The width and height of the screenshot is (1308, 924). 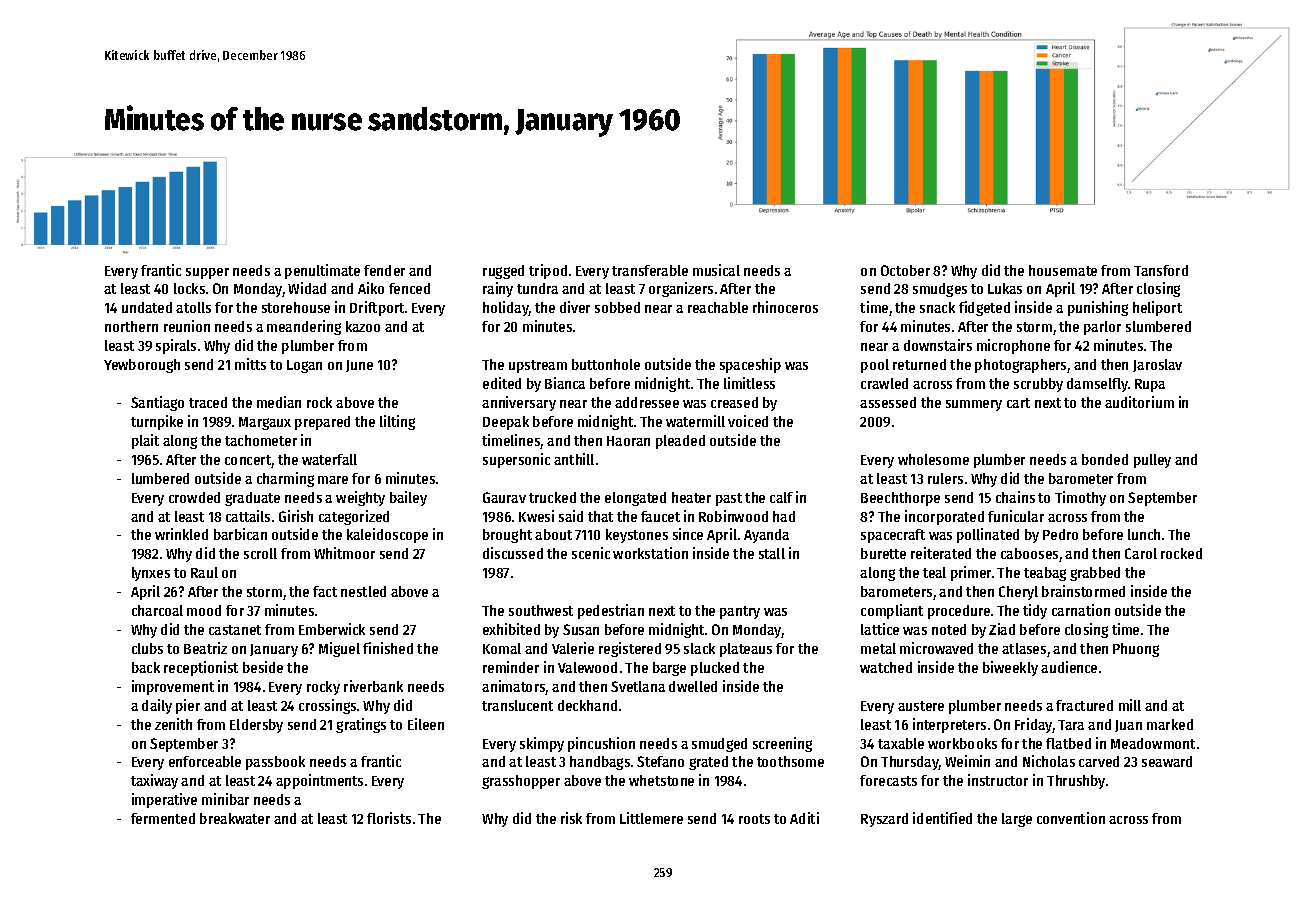 I want to click on housemate, so click(x=1063, y=270).
